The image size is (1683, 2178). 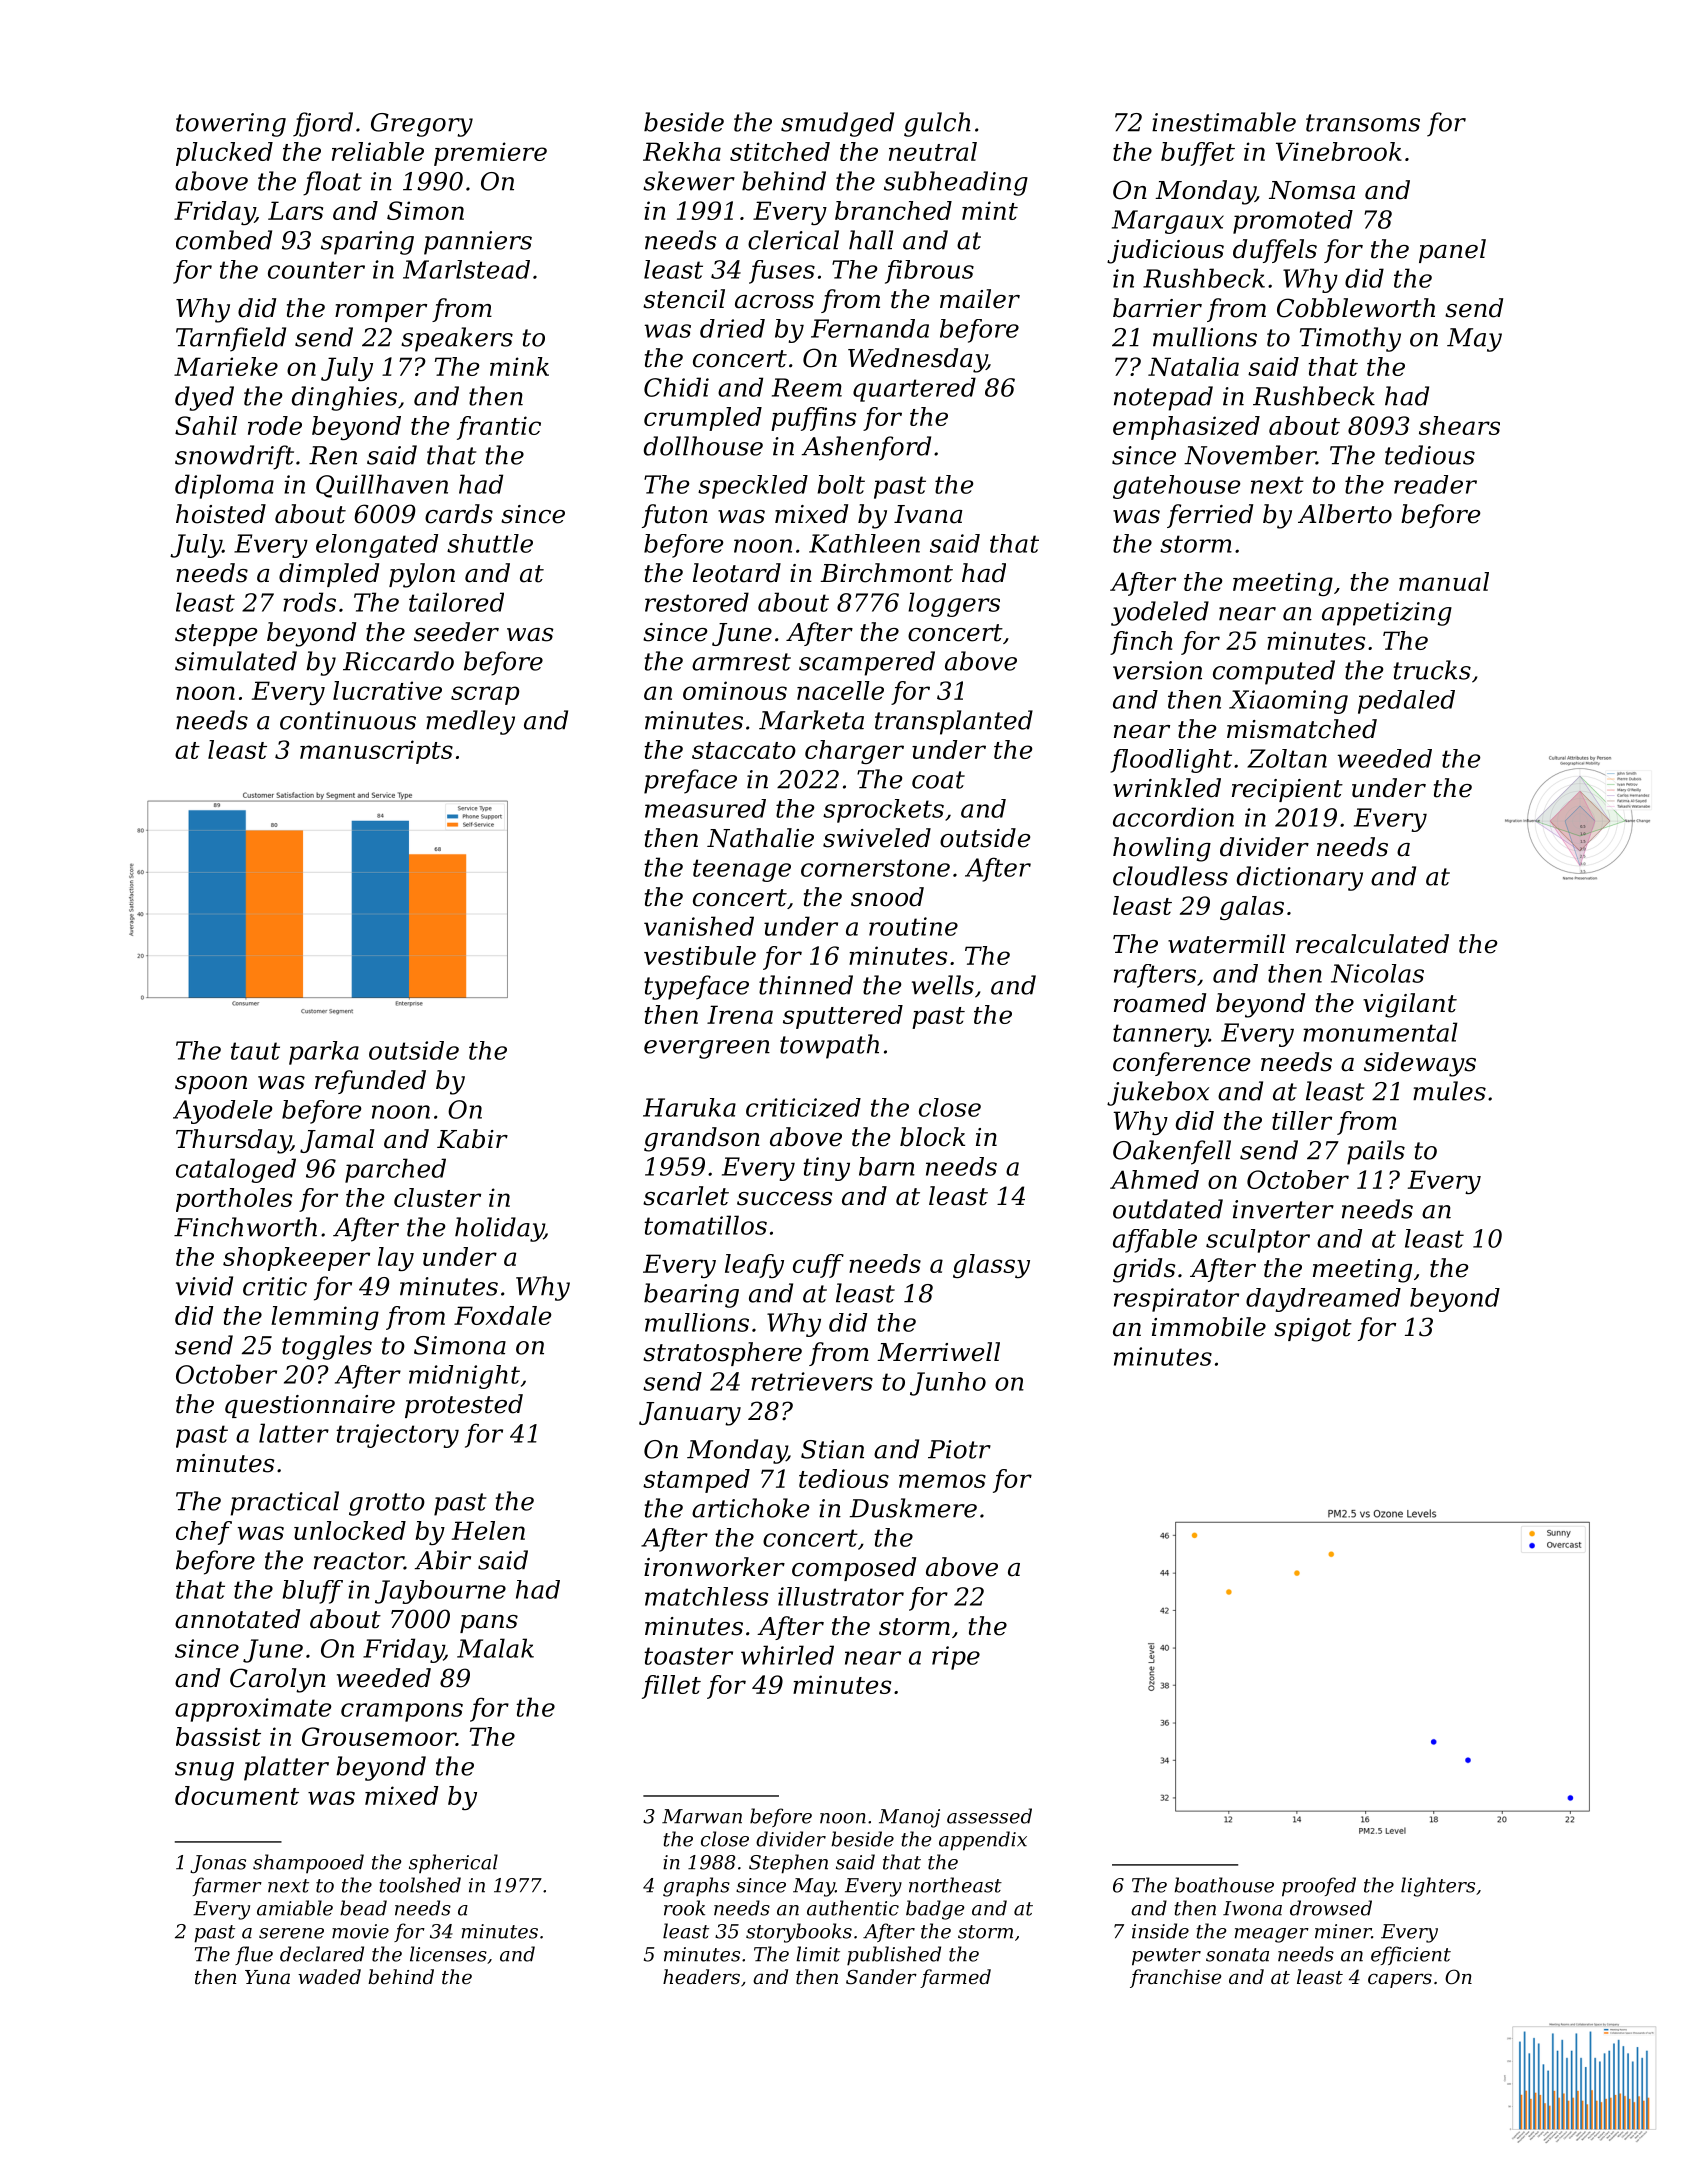 What do you see at coordinates (954, 722) in the document?
I see `transplanted` at bounding box center [954, 722].
